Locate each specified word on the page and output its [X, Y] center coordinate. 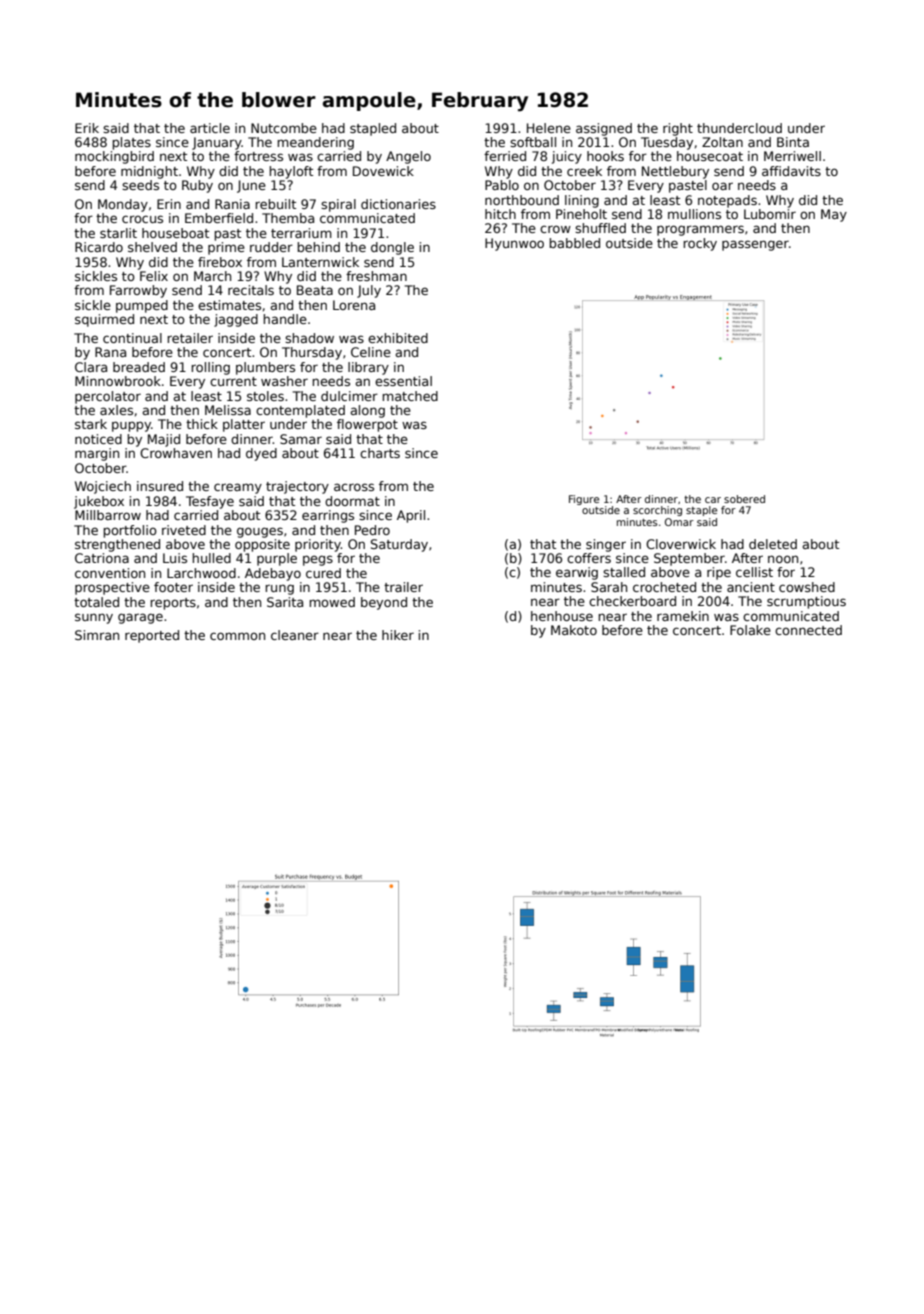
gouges [260, 532]
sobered [744, 499]
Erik [87, 128]
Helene [549, 128]
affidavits [791, 171]
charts [380, 453]
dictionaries [398, 204]
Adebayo [273, 574]
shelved [152, 247]
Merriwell [792, 156]
